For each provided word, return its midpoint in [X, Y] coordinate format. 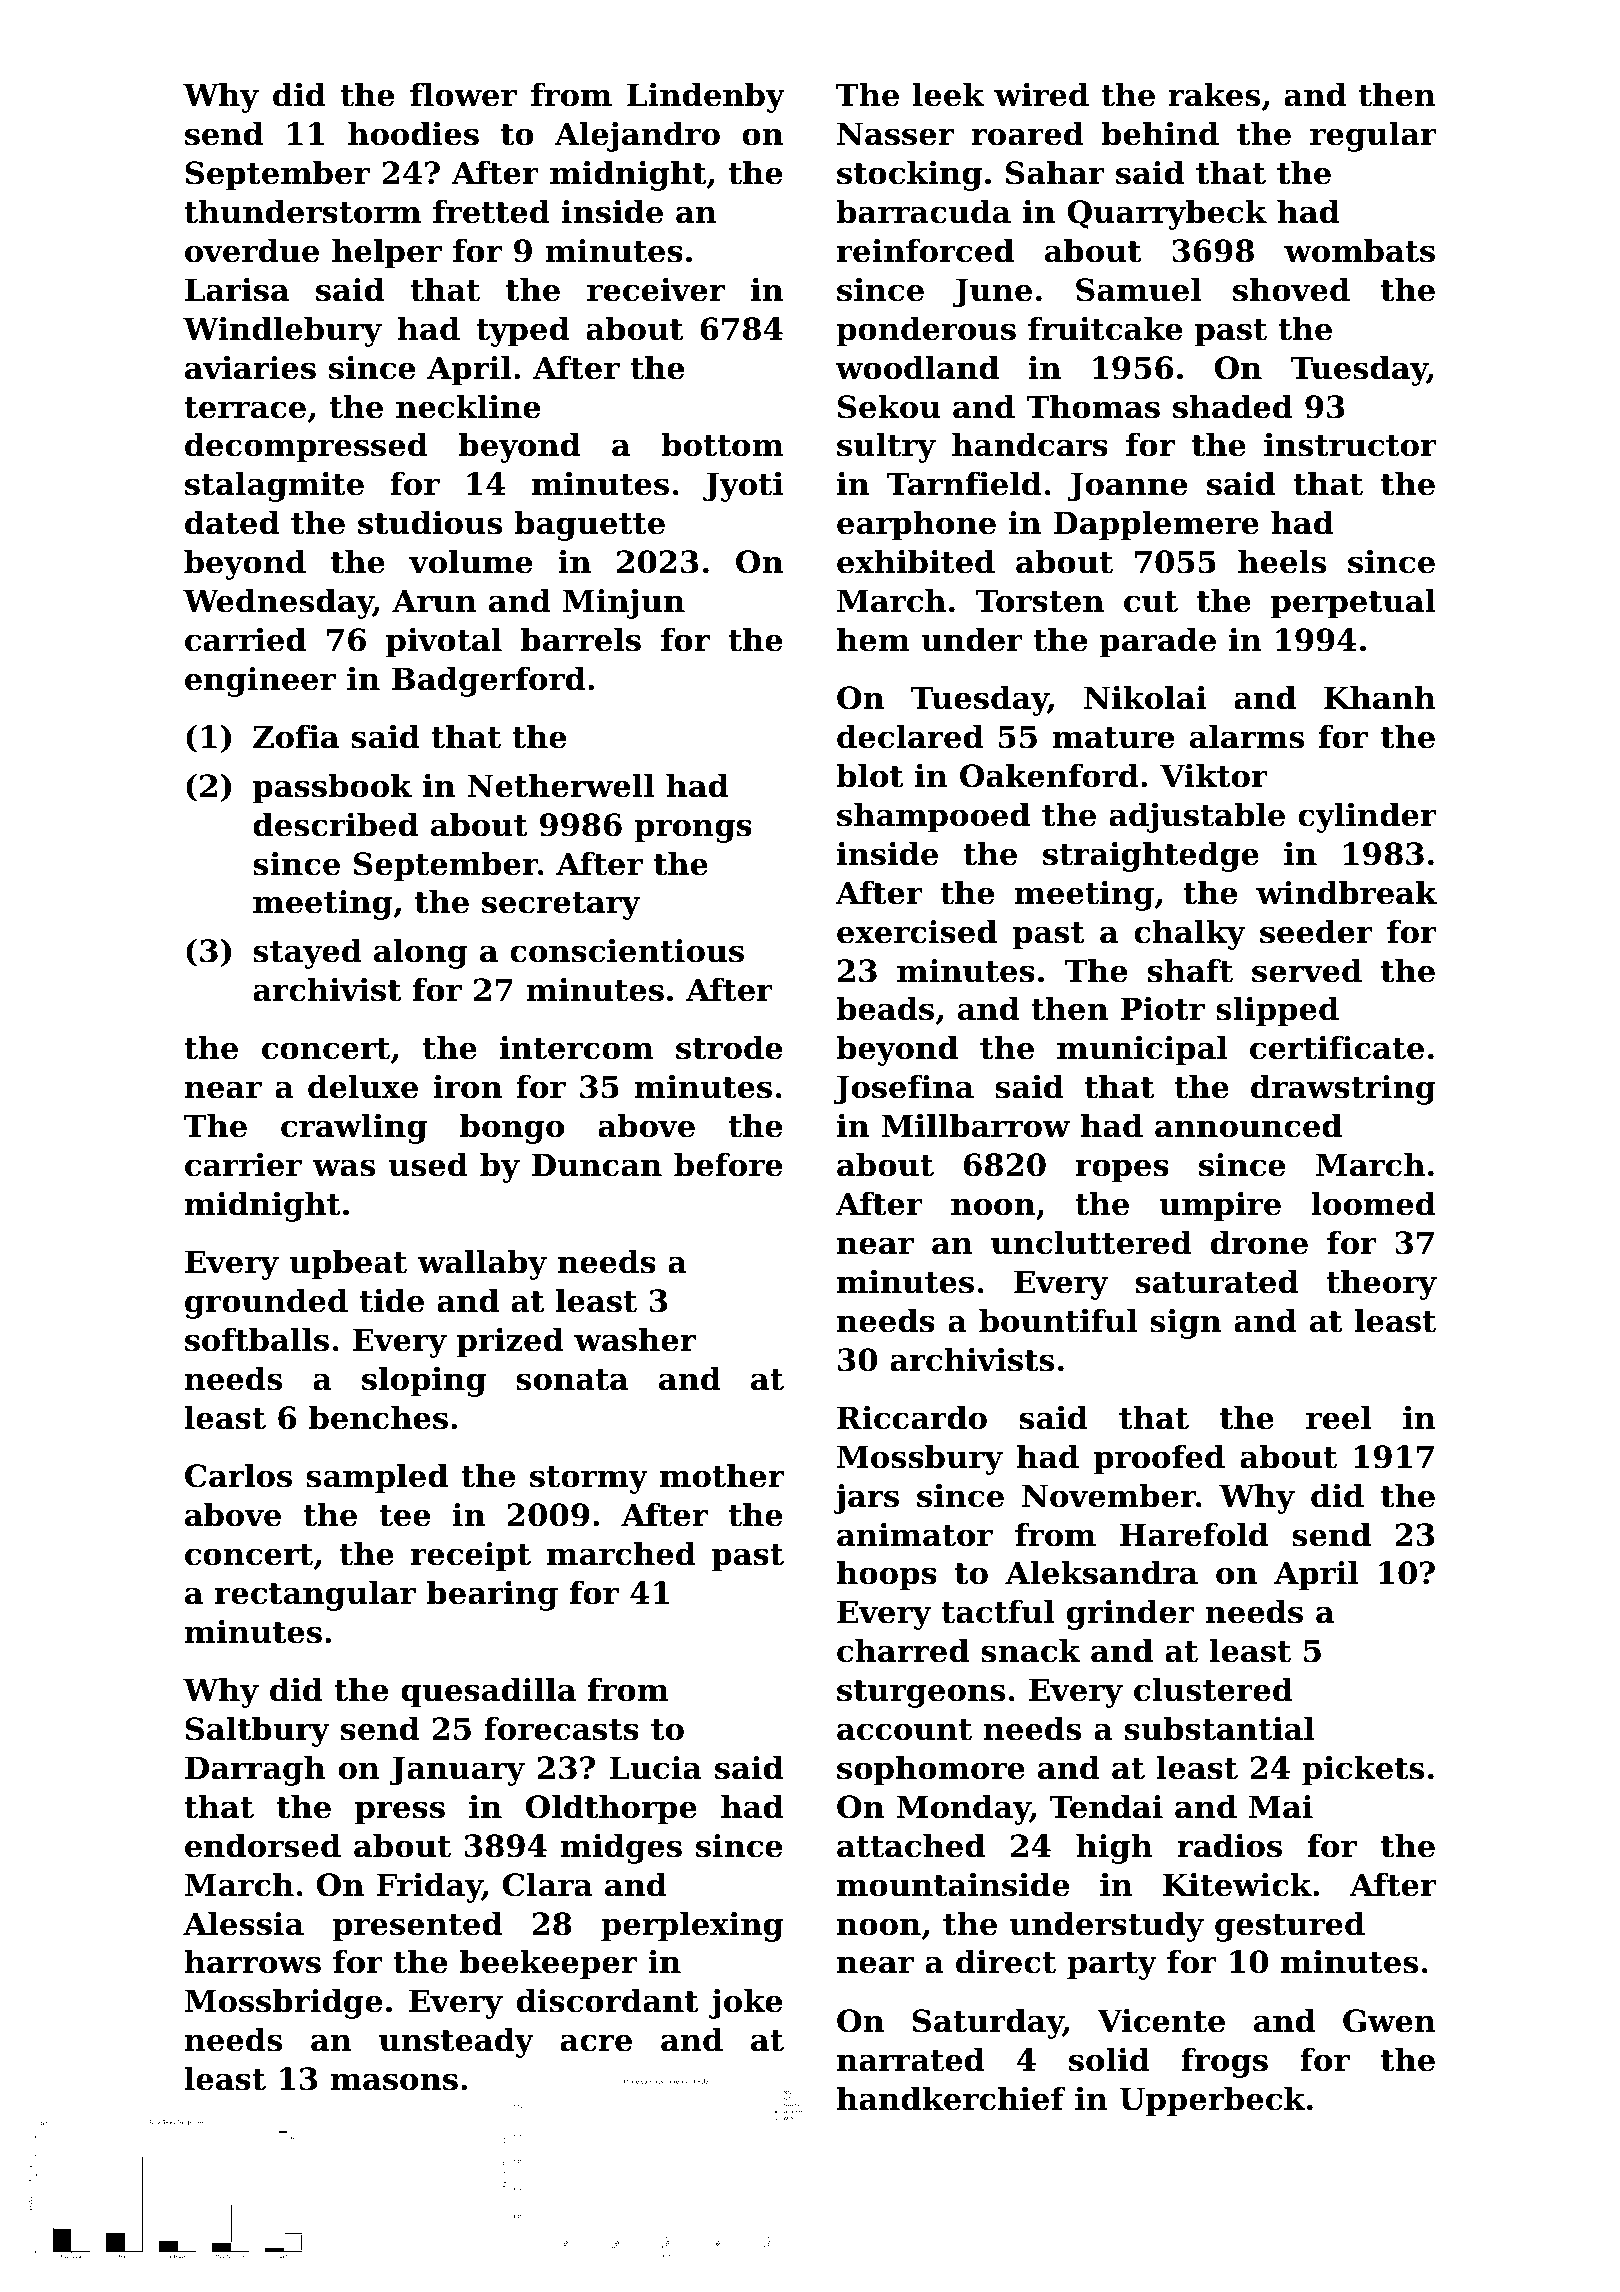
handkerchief [951, 2098]
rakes [1214, 94]
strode [729, 1047]
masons [394, 2082]
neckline [468, 406]
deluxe [363, 1086]
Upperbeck [1212, 2101]
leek [948, 94]
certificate [1337, 1048]
